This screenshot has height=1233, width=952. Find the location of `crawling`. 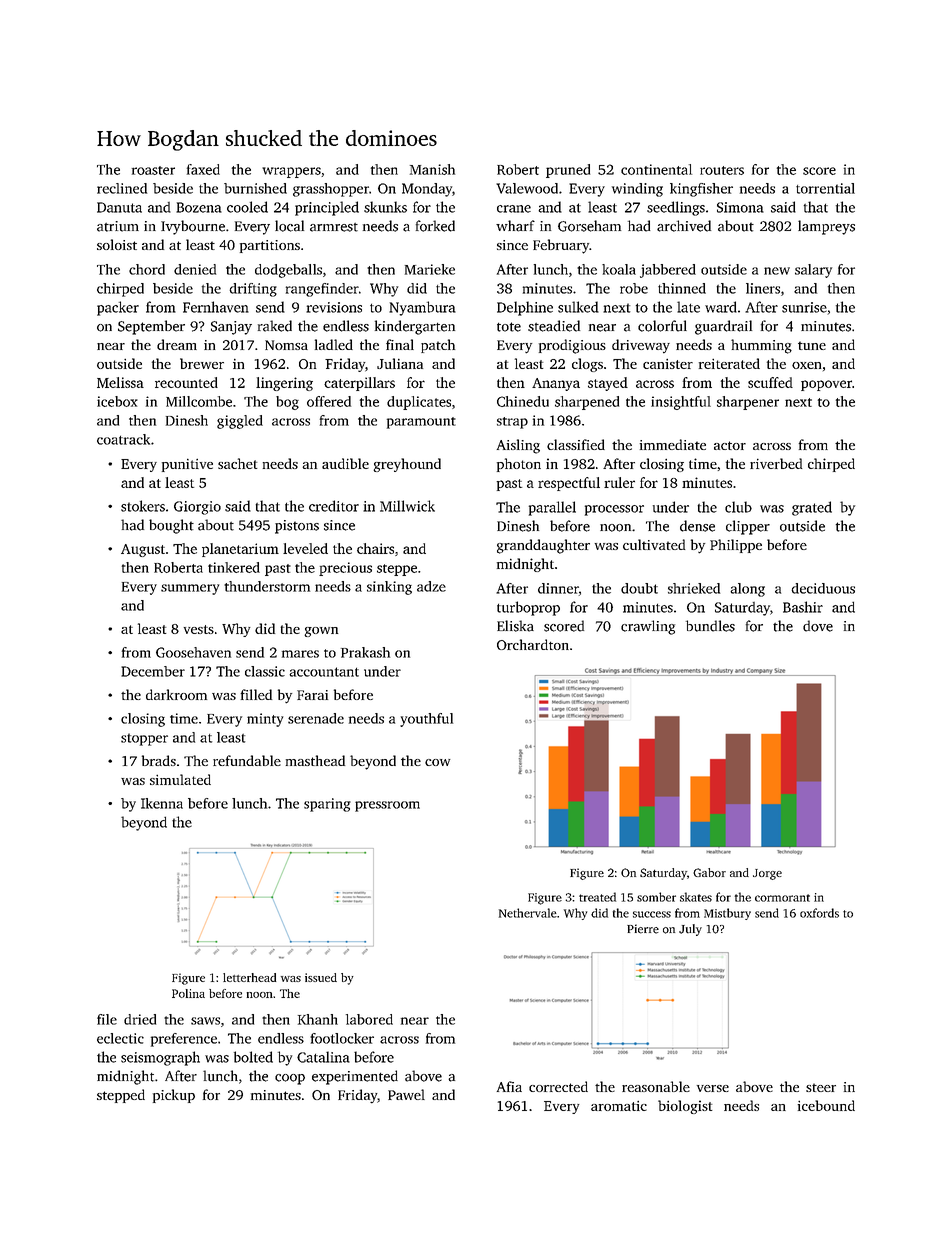

crawling is located at coordinates (648, 627).
